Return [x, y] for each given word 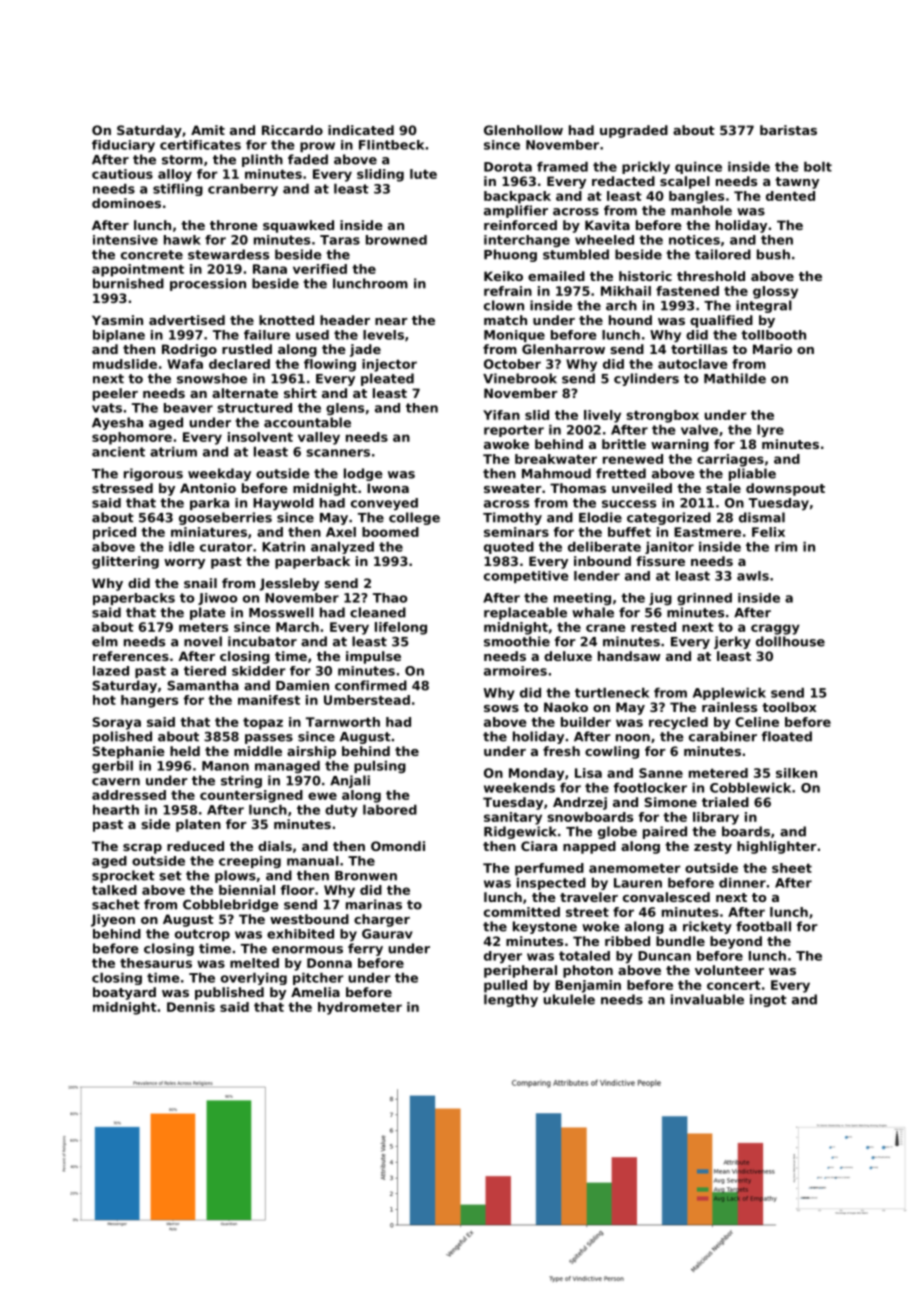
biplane [119, 336]
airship [311, 752]
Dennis [191, 1007]
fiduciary [123, 146]
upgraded [634, 131]
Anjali [350, 781]
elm [105, 641]
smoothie [517, 641]
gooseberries [225, 518]
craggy [775, 629]
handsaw [629, 656]
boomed [390, 532]
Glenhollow [523, 130]
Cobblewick [750, 788]
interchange [527, 241]
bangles [696, 197]
